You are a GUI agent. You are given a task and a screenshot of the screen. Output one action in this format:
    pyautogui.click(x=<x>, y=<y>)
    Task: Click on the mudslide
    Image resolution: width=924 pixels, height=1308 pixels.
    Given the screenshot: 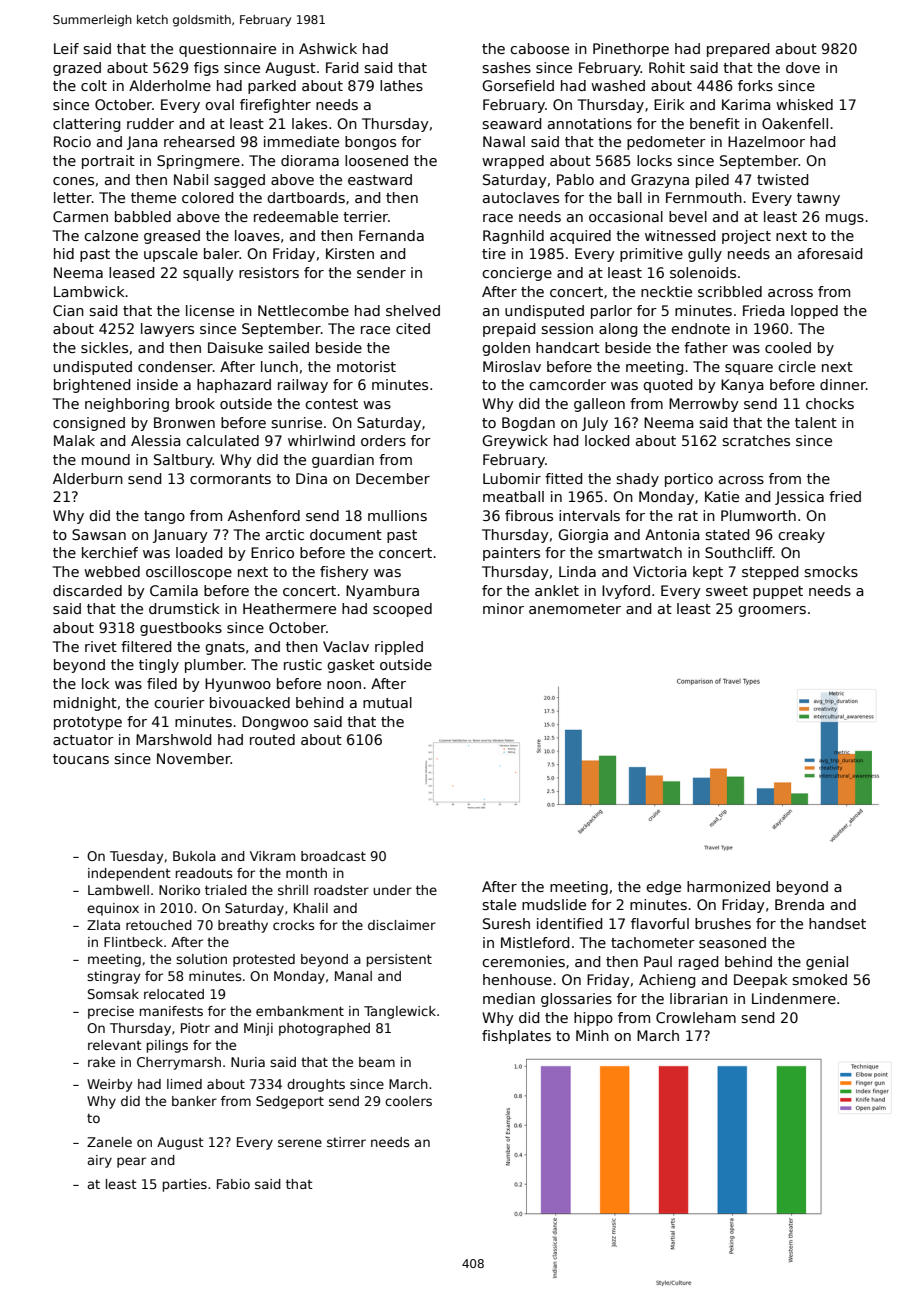 What is the action you would take?
    pyautogui.click(x=554, y=904)
